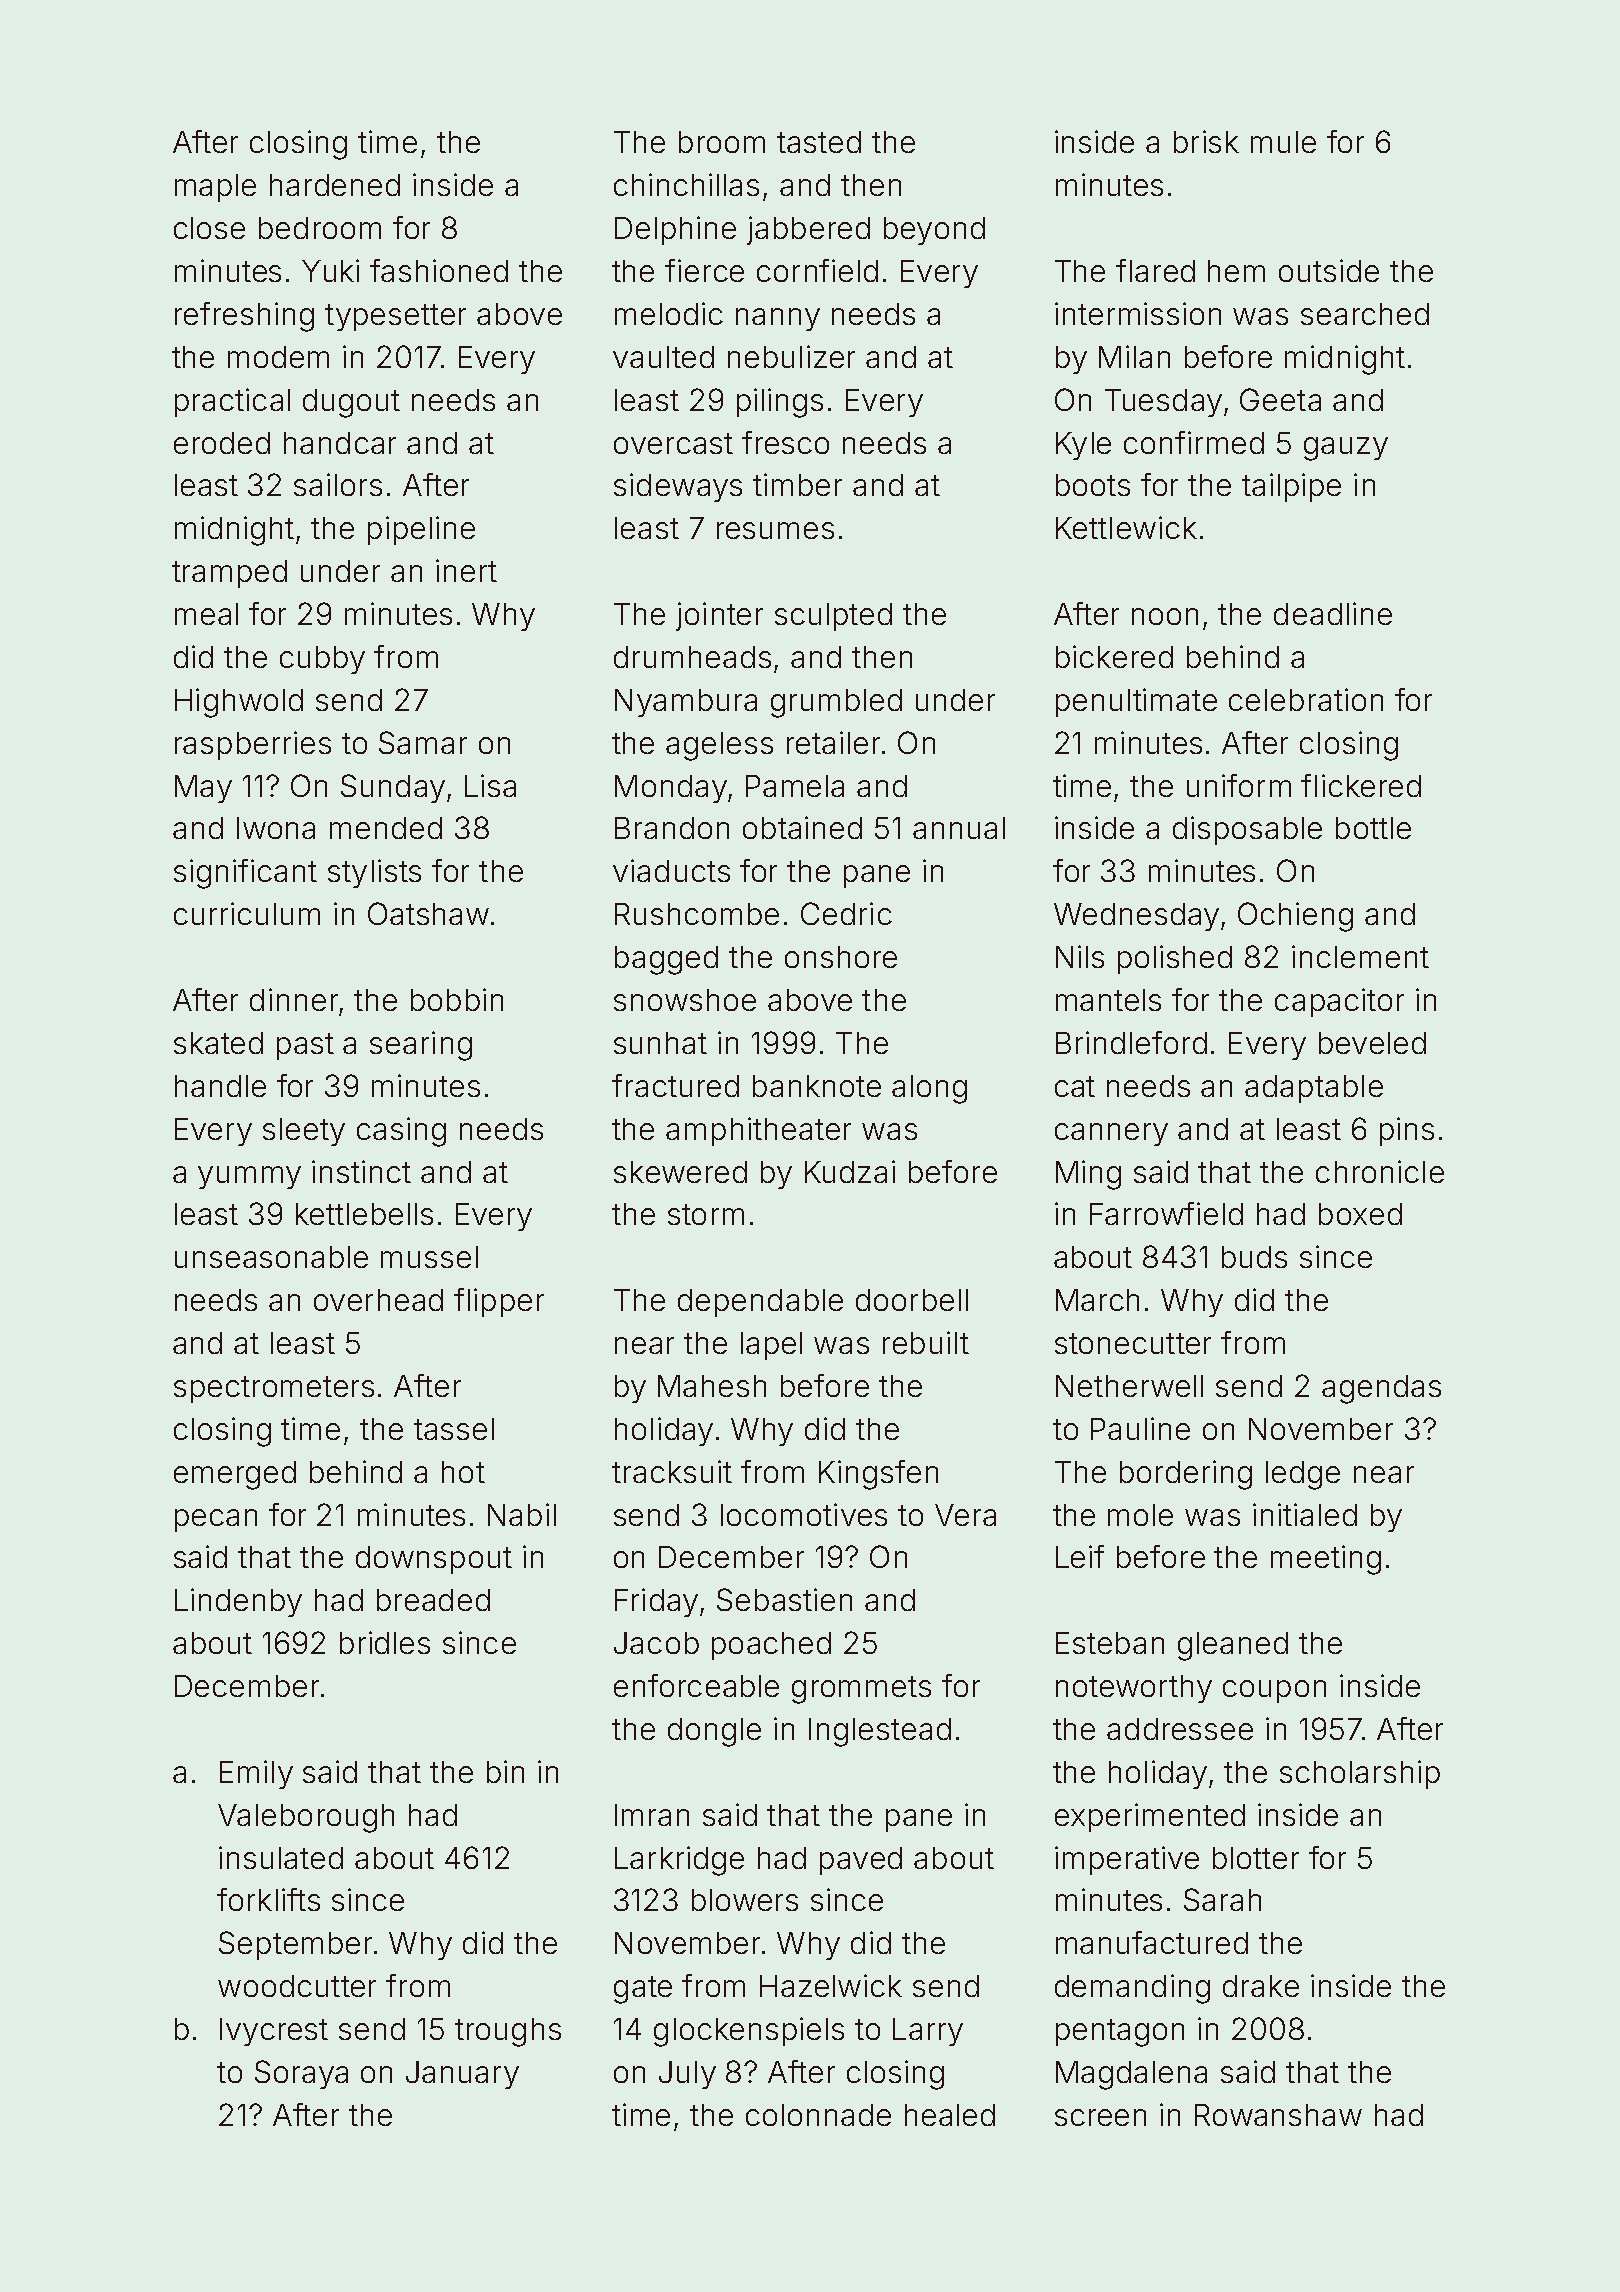 This image has height=2292, width=1620. Describe the element at coordinates (306, 1818) in the image. I see `Valeborough` at that location.
